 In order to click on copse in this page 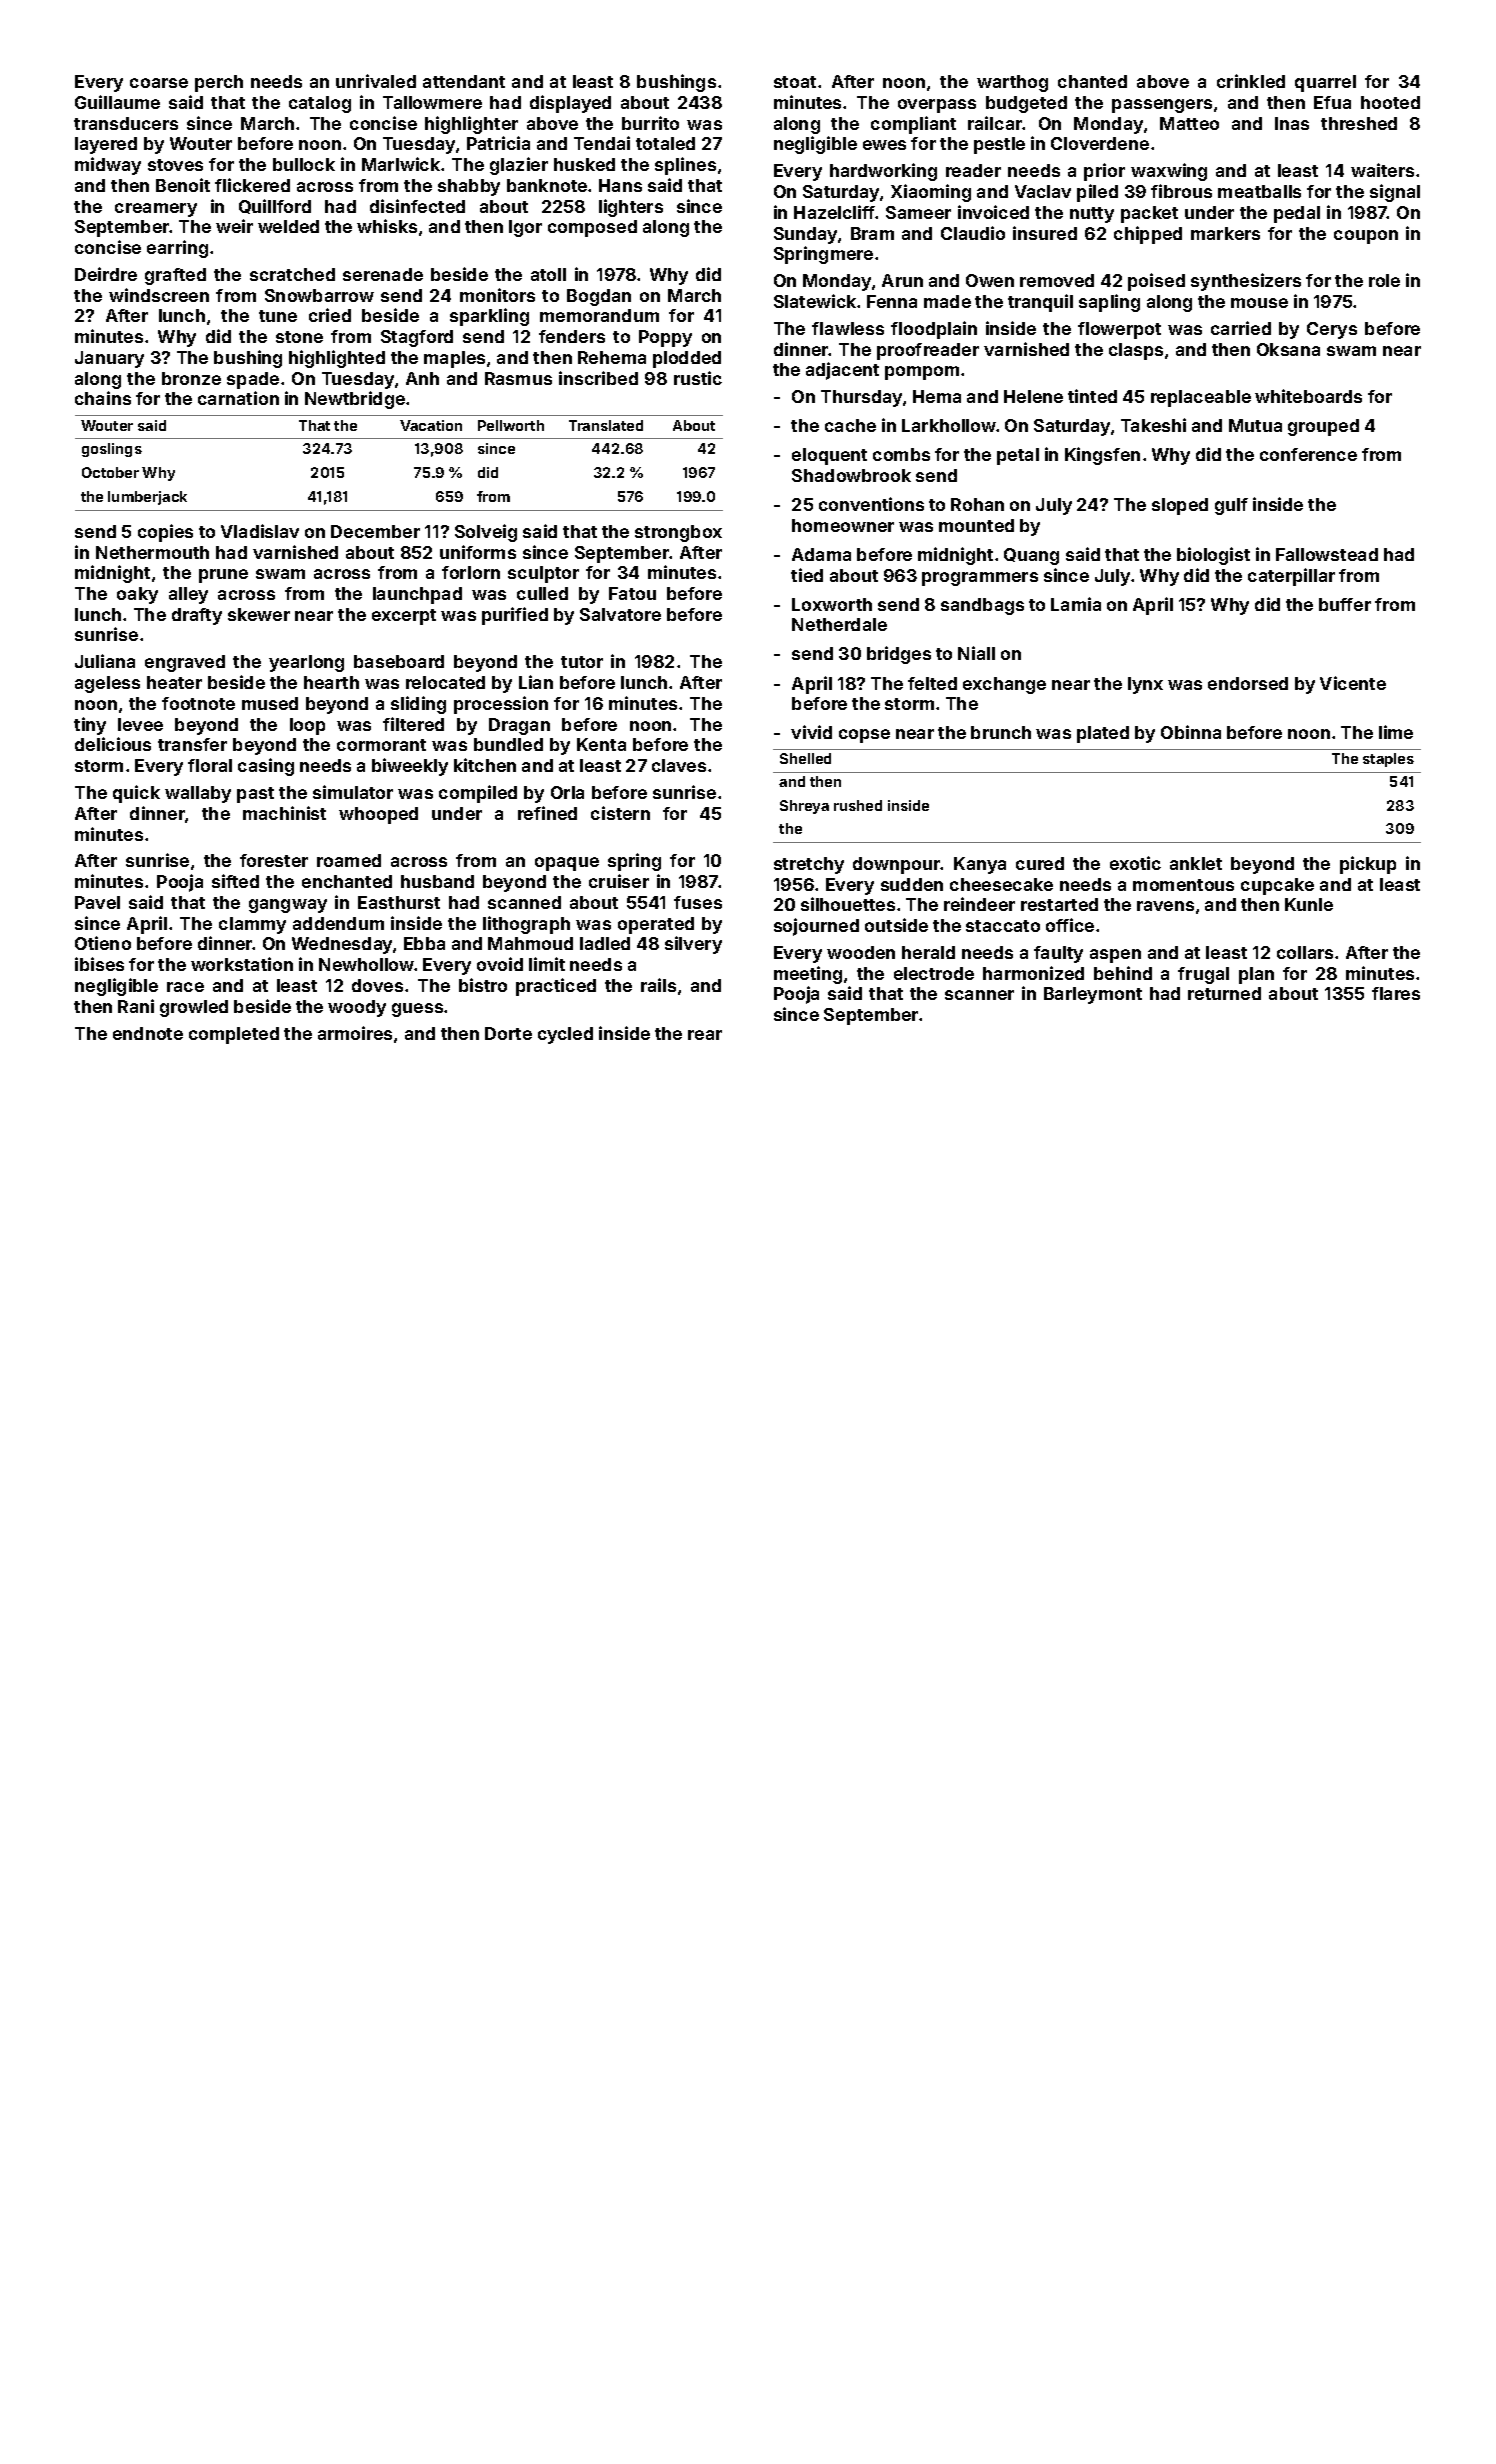, I will do `click(864, 736)`.
